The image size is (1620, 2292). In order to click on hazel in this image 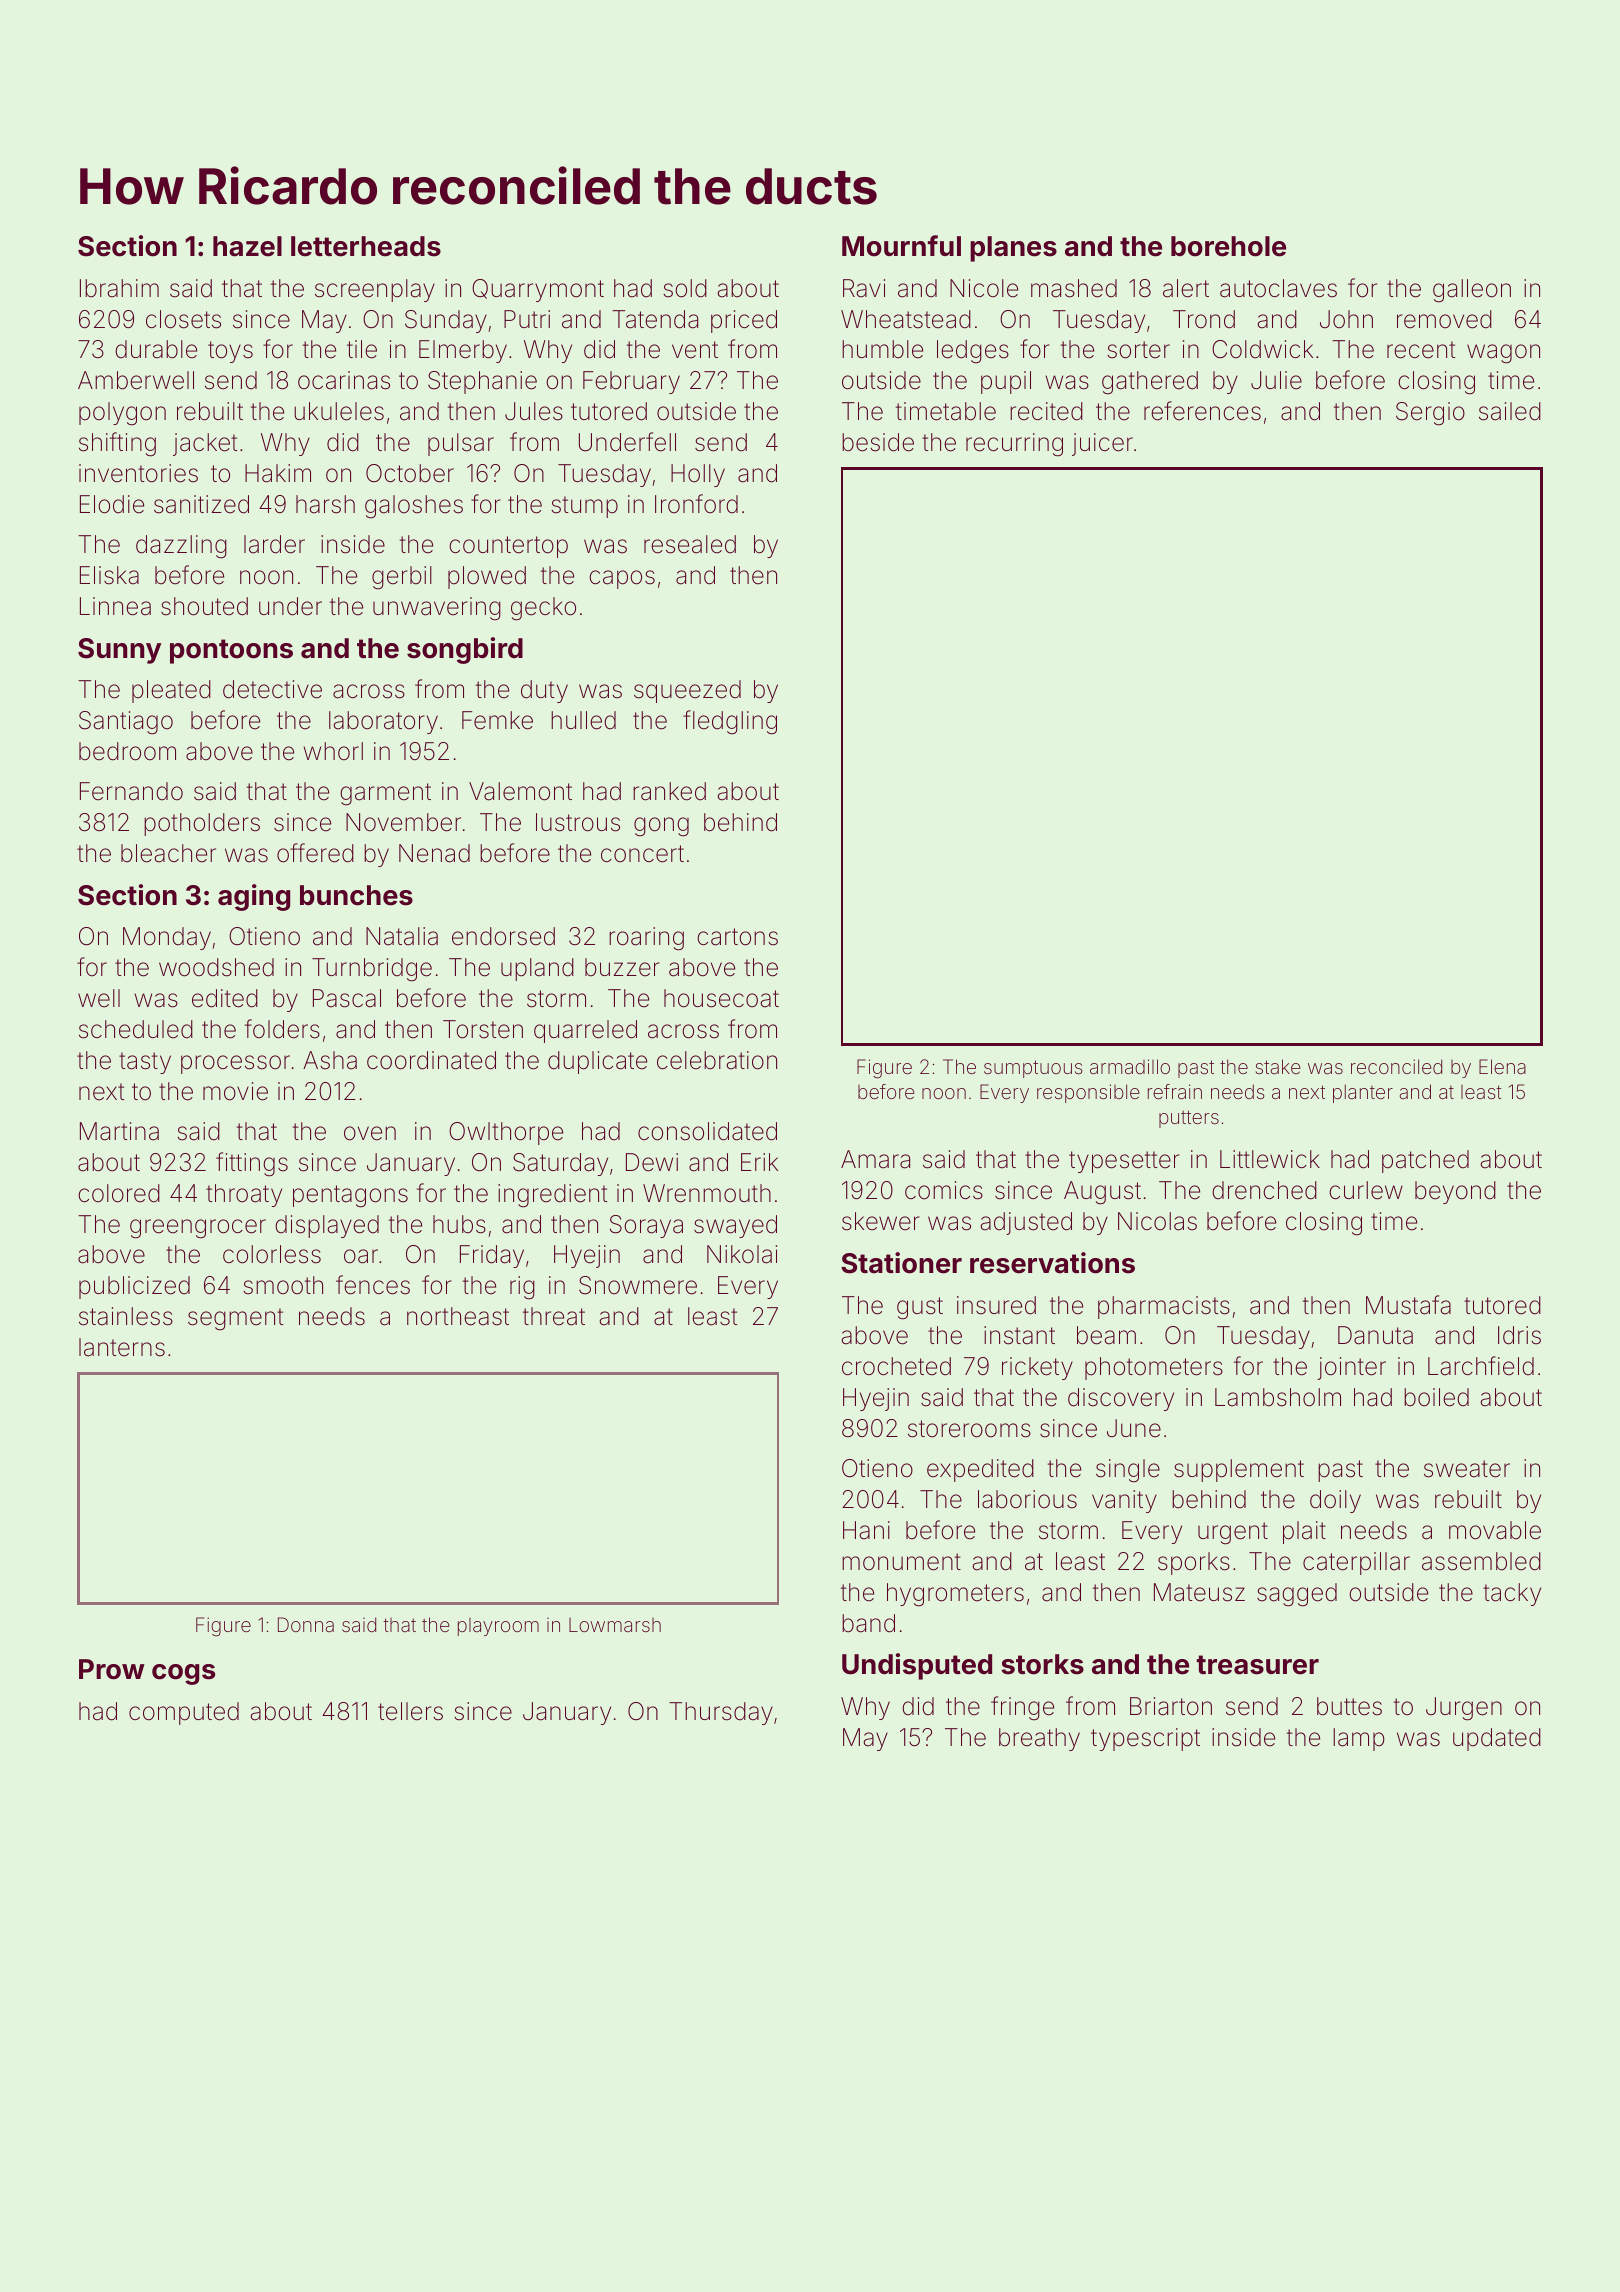, I will do `click(247, 246)`.
